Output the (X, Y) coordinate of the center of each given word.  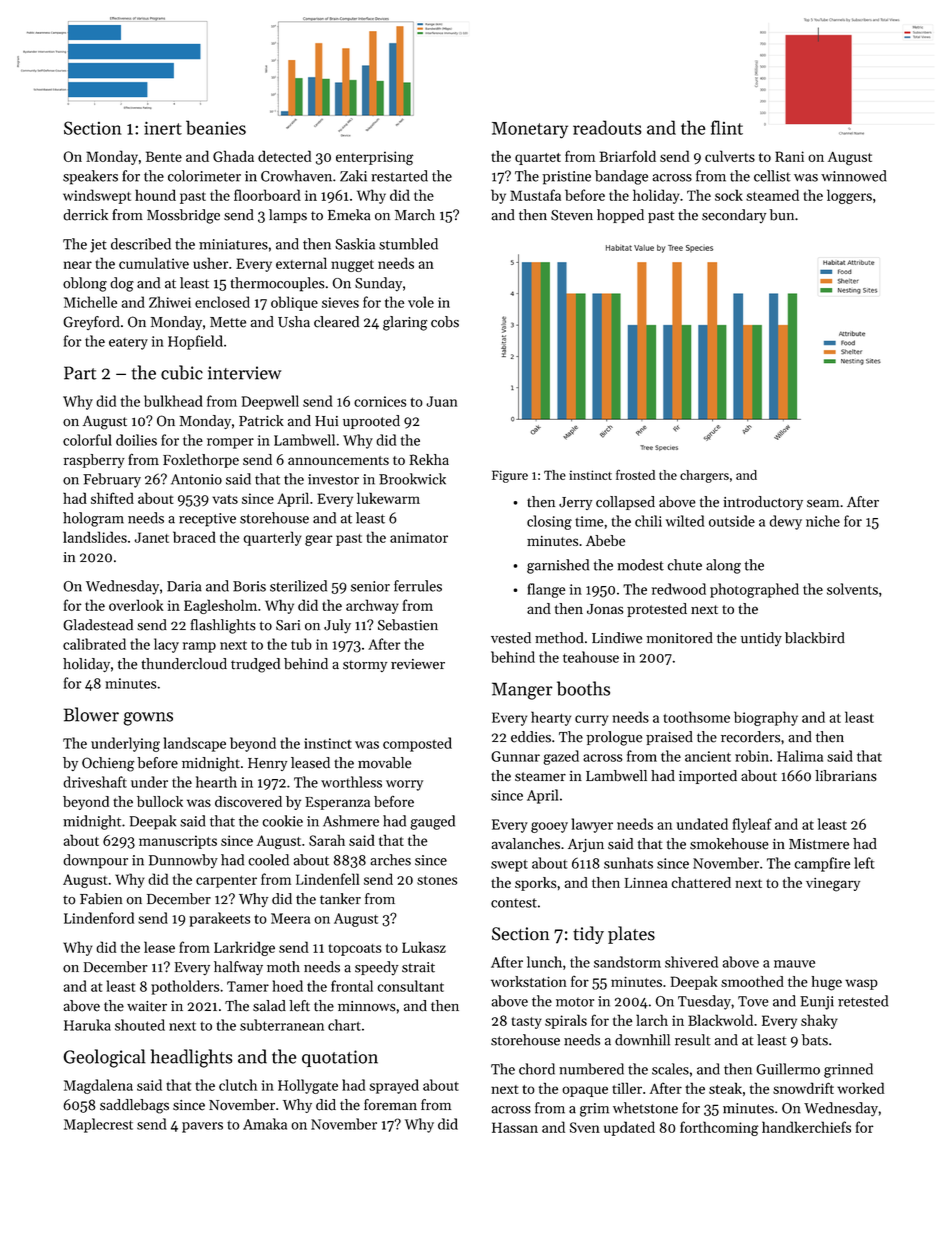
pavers (202, 1127)
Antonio (196, 479)
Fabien (101, 899)
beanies (216, 127)
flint (727, 127)
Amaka (265, 1124)
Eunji (817, 1003)
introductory (763, 503)
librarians (846, 776)
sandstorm (627, 962)
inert (163, 128)
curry (591, 720)
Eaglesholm (220, 606)
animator (419, 537)
